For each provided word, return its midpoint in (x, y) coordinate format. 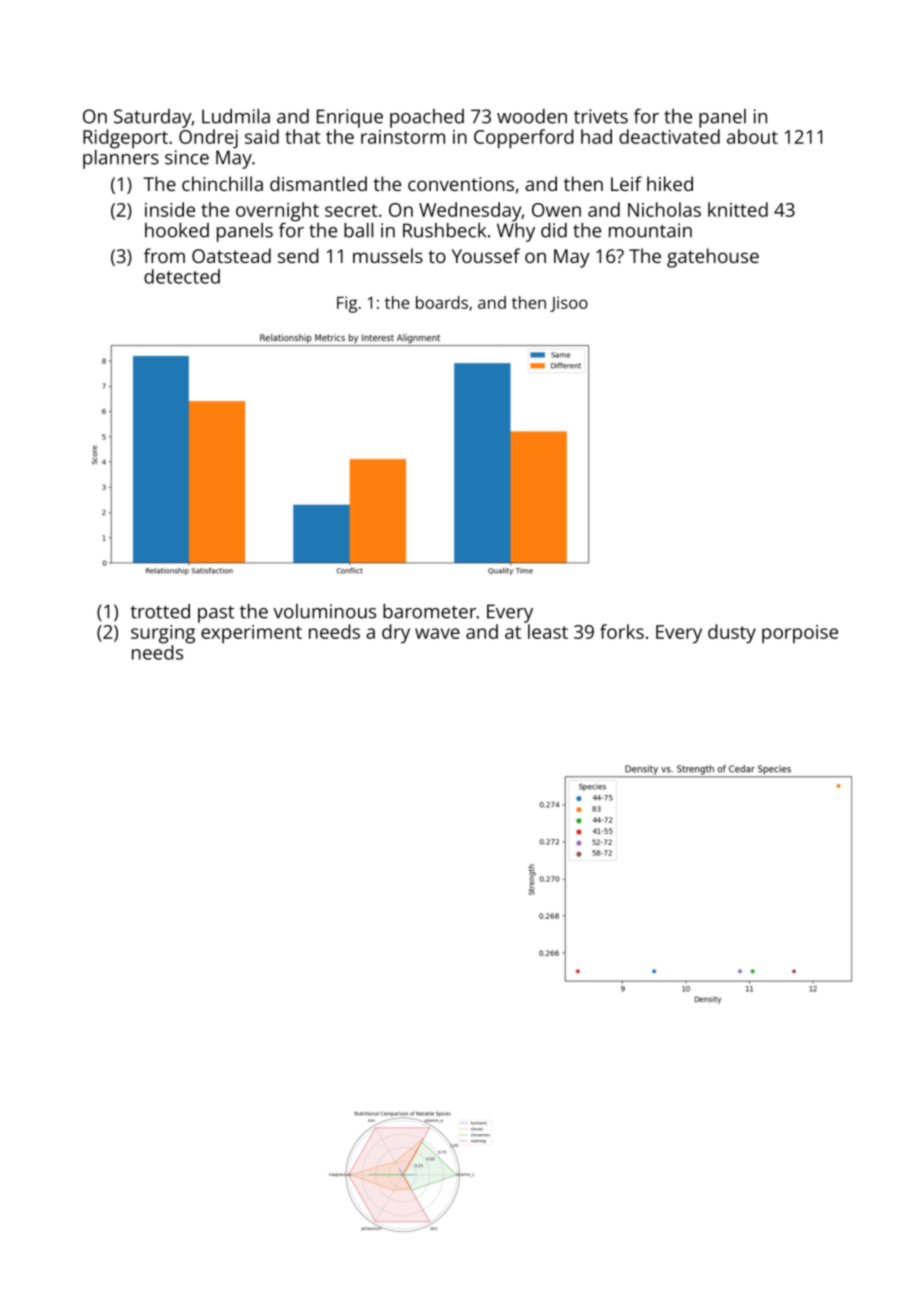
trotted (160, 611)
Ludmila (236, 116)
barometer (429, 611)
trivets (601, 116)
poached (427, 118)
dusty (732, 634)
